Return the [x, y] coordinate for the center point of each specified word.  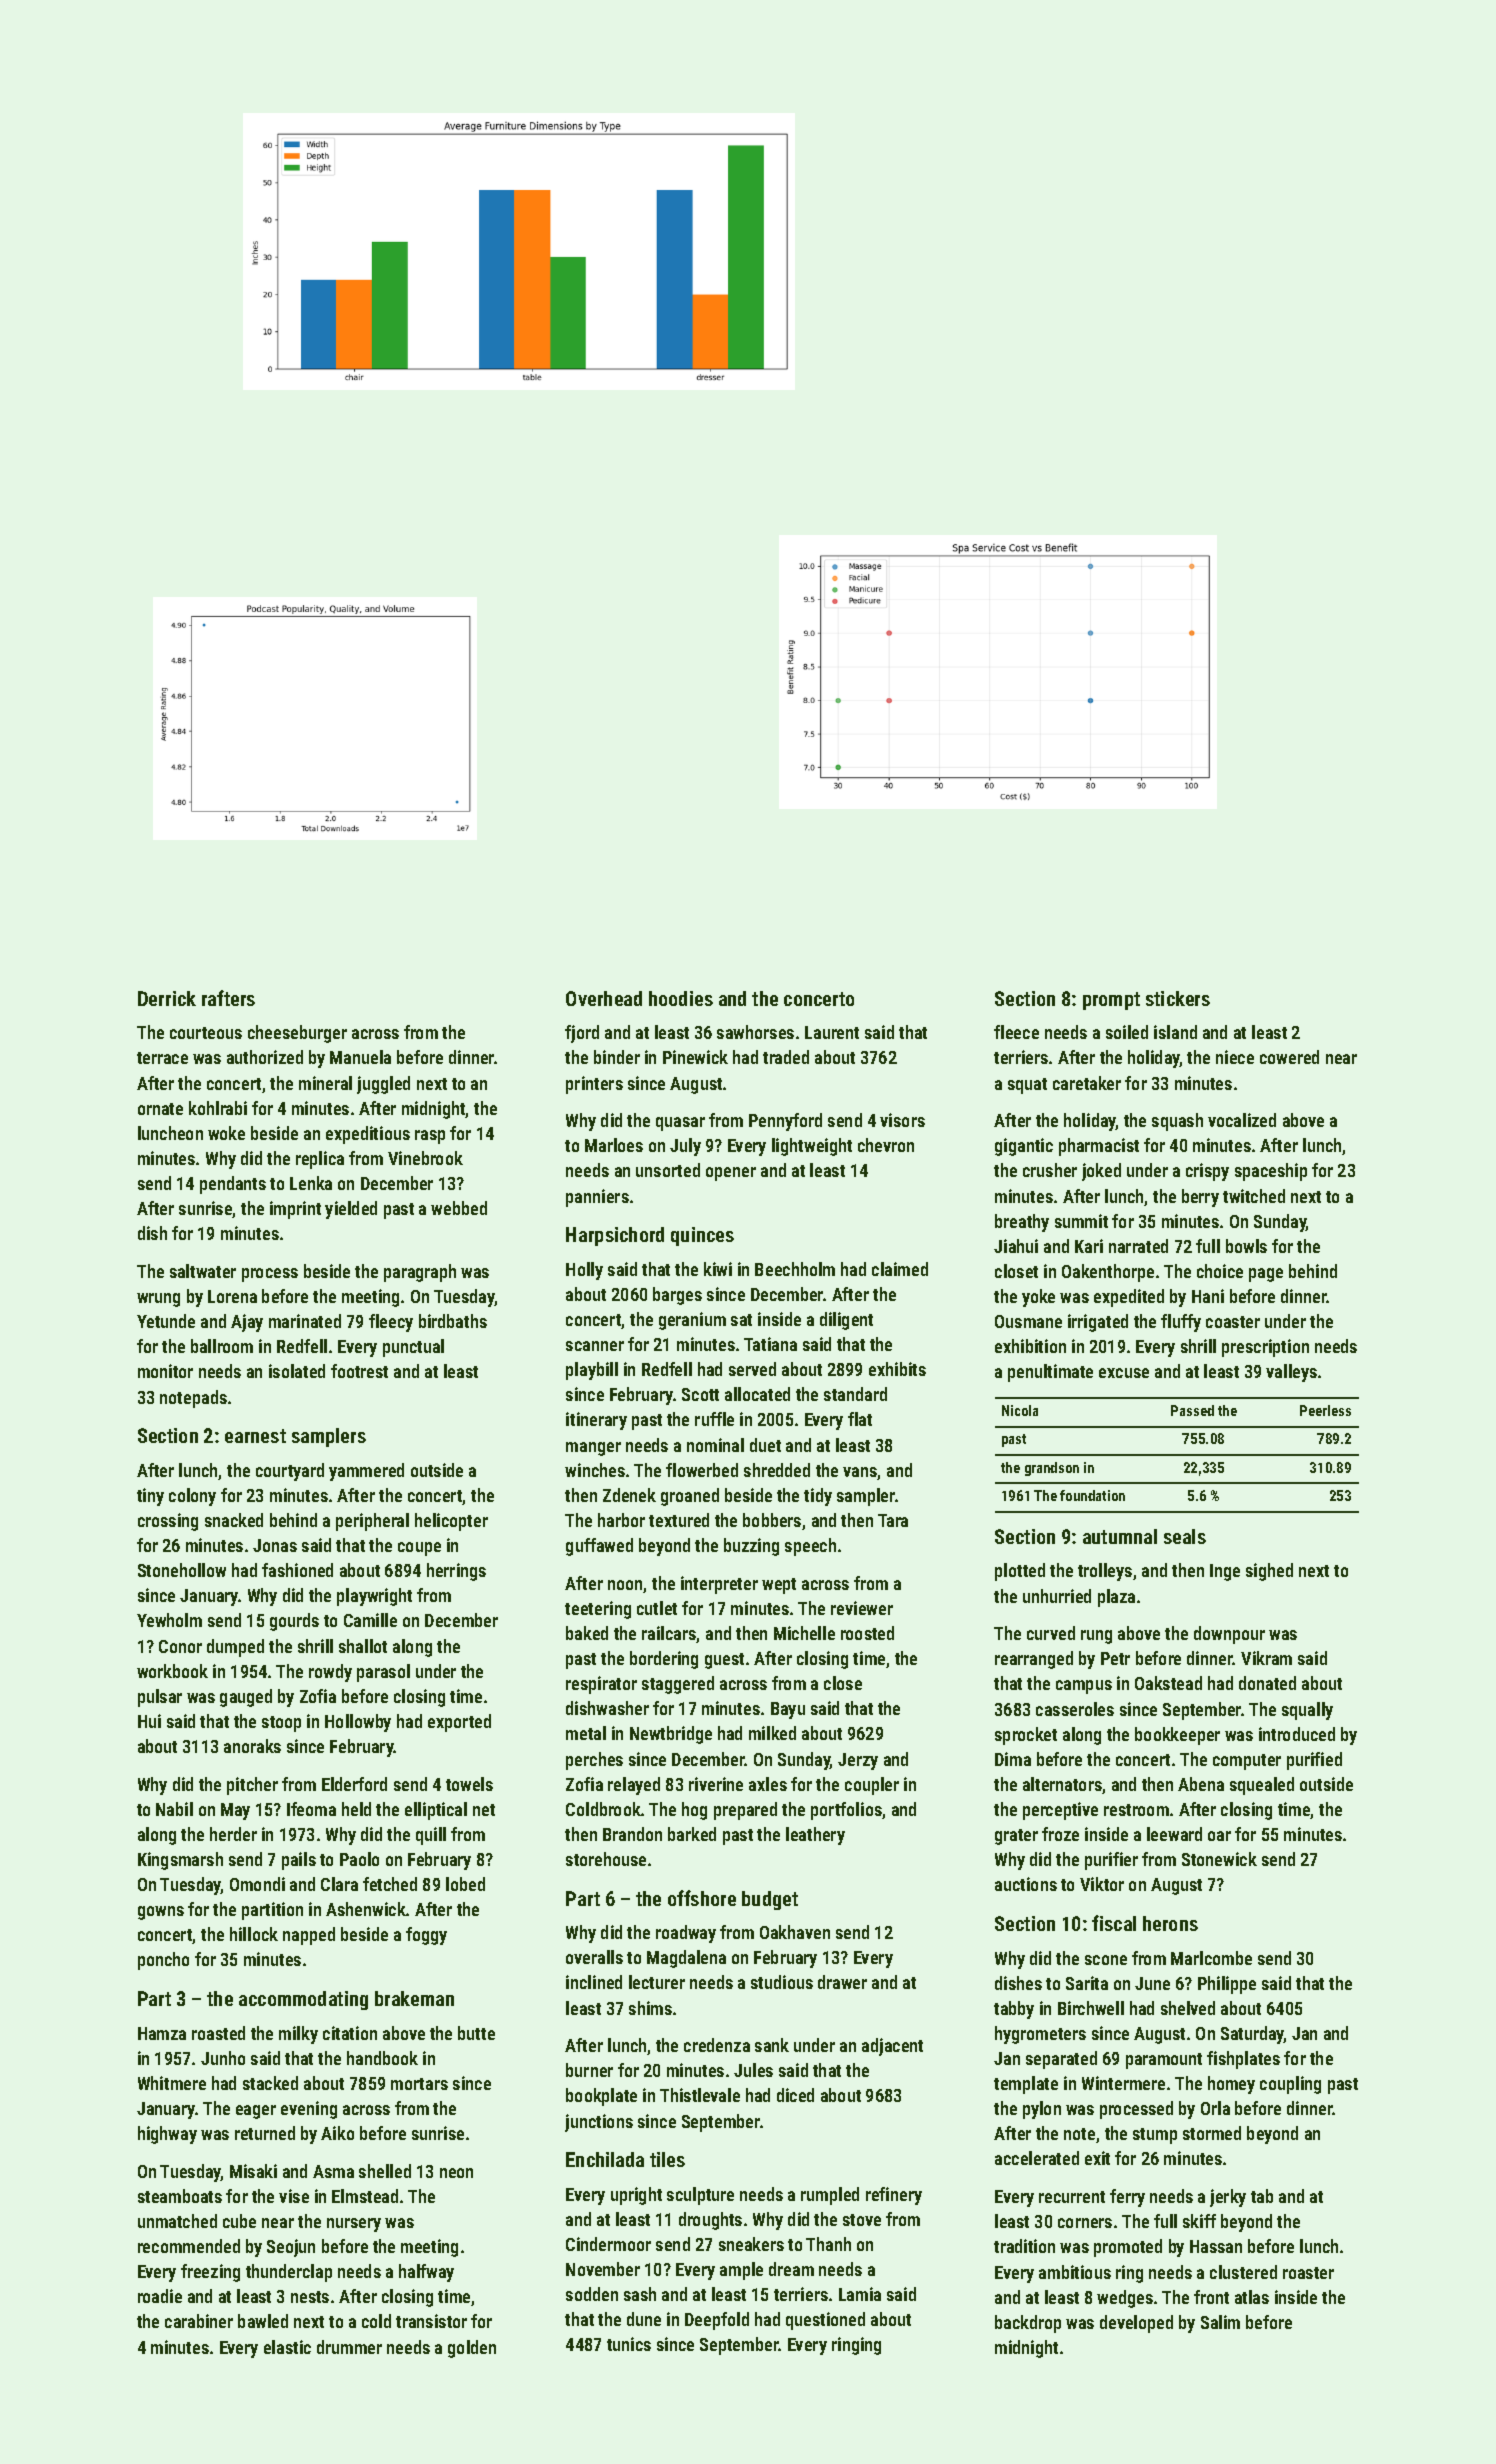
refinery [894, 2196]
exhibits [897, 1369]
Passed [1192, 1410]
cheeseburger [297, 1034]
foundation [1092, 1495]
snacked [234, 1520]
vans [860, 1473]
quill [431, 1836]
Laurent [832, 1032]
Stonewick [1219, 1859]
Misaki [253, 2171]
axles [768, 1784]
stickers [1178, 998]
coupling [1290, 2085]
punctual [413, 1348]
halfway [426, 2273]
